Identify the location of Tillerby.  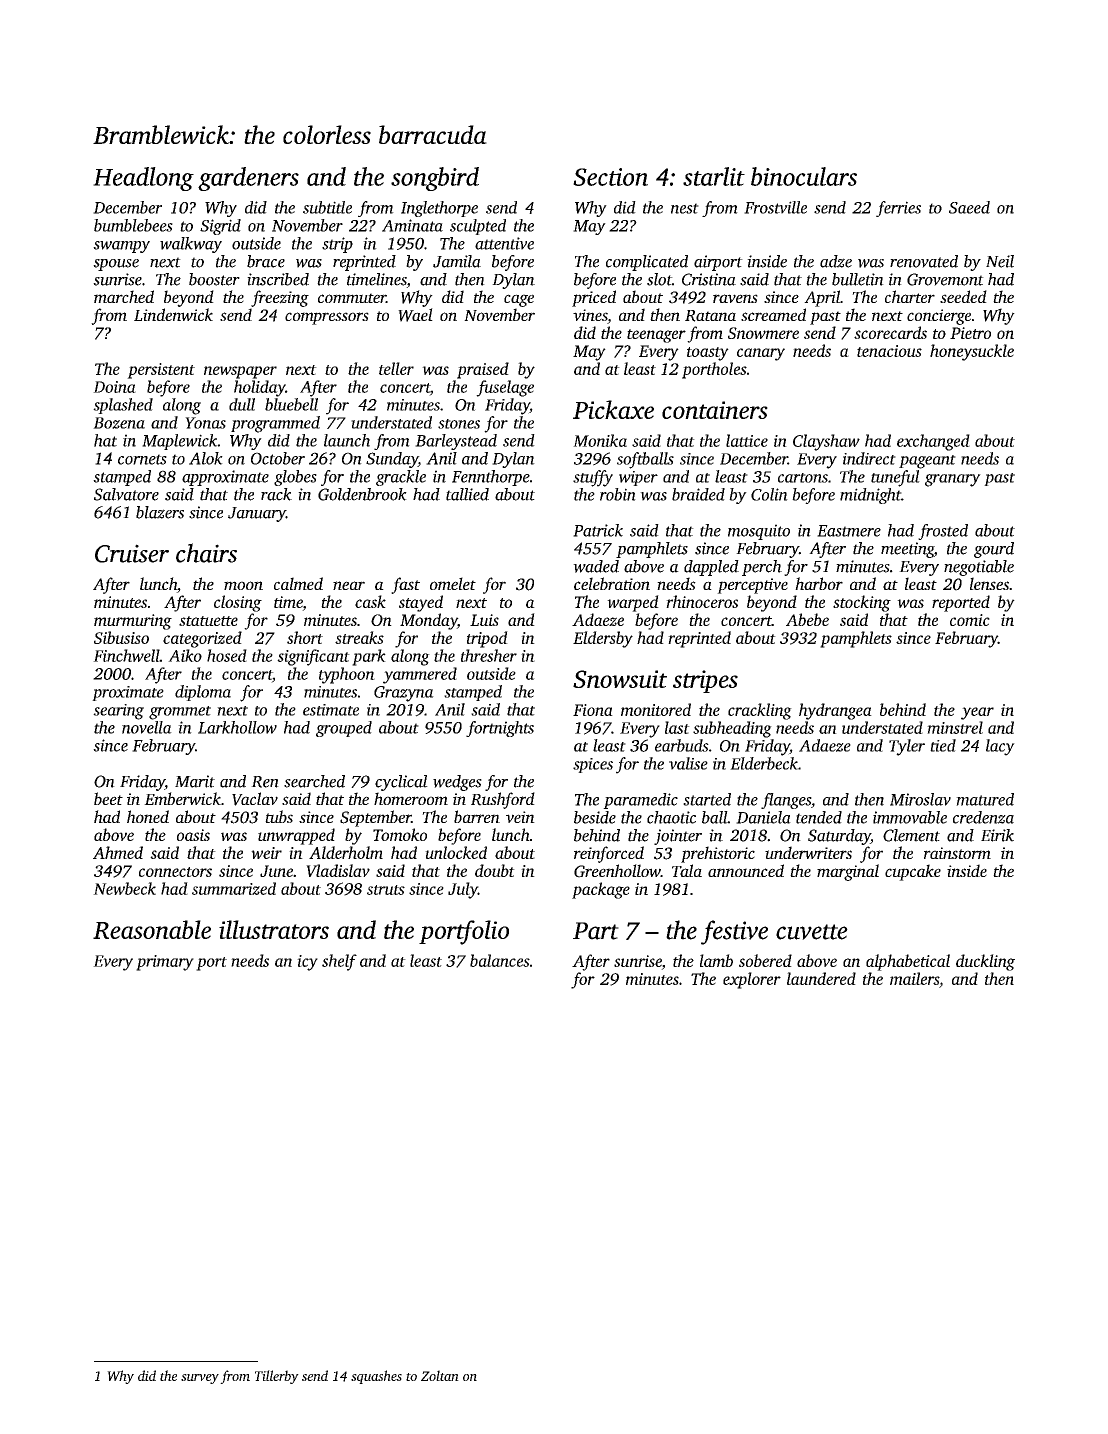
(277, 1377).
